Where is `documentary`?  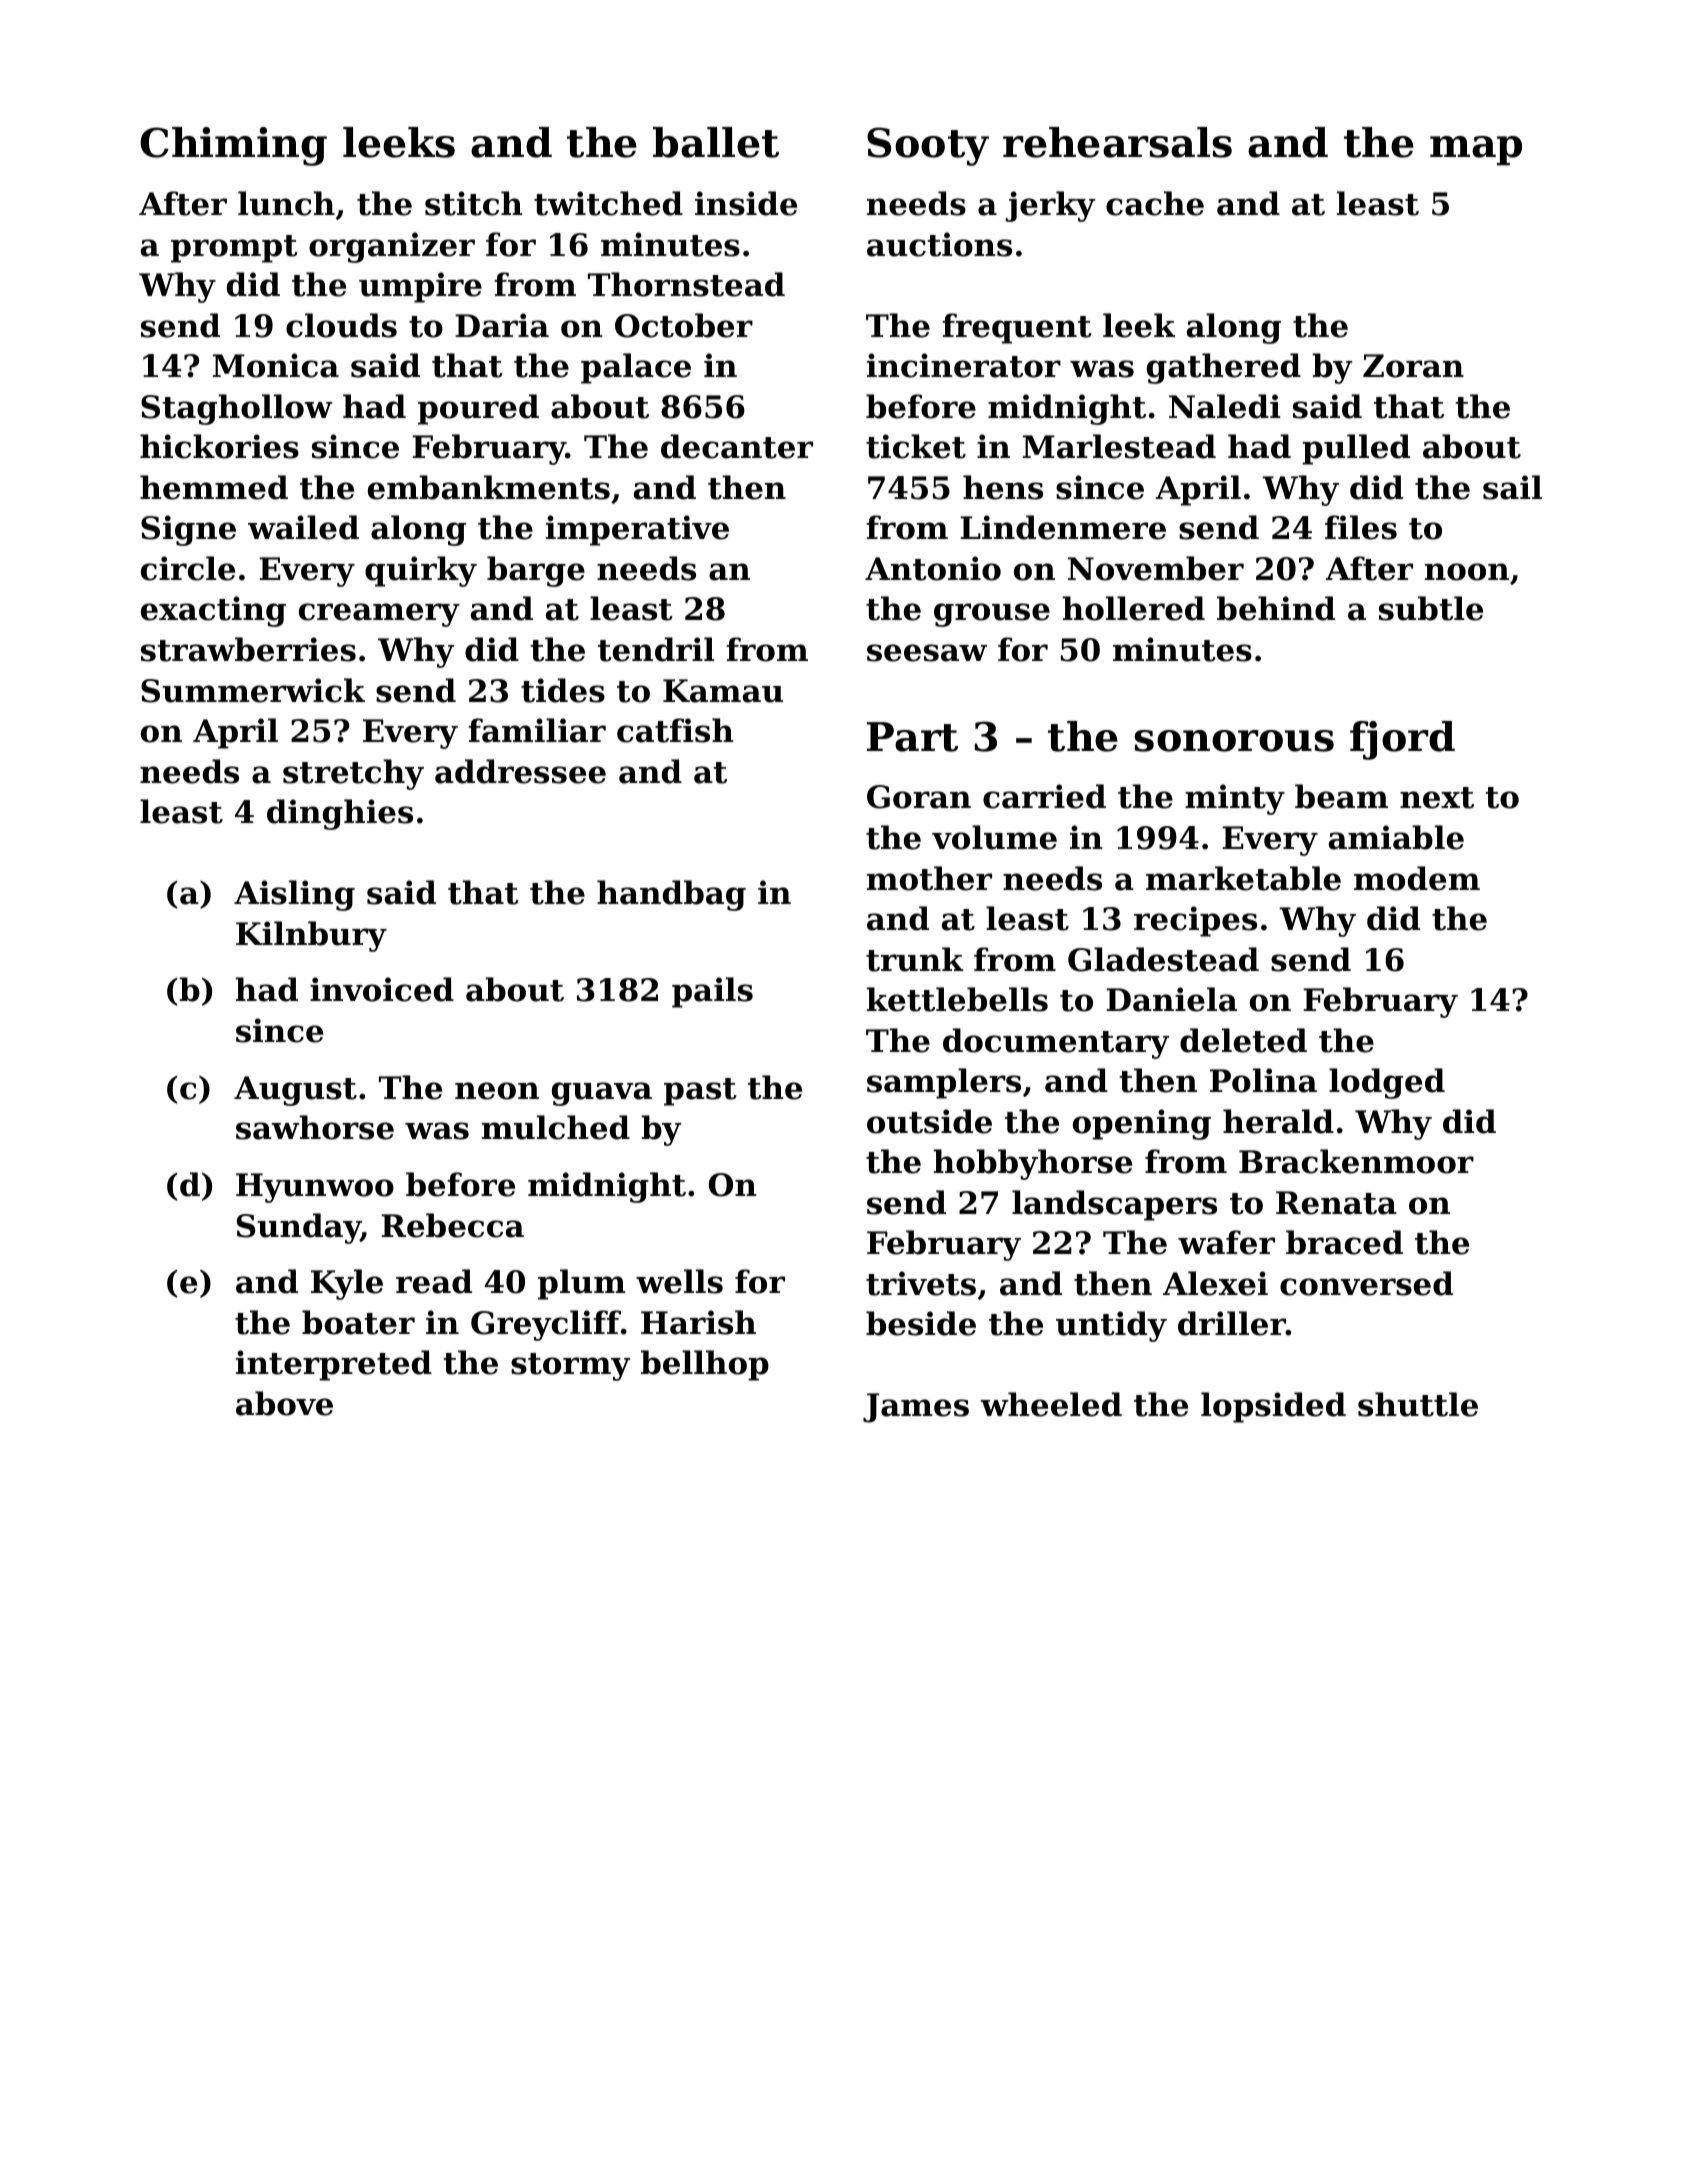 documentary is located at coordinates (1056, 1043).
